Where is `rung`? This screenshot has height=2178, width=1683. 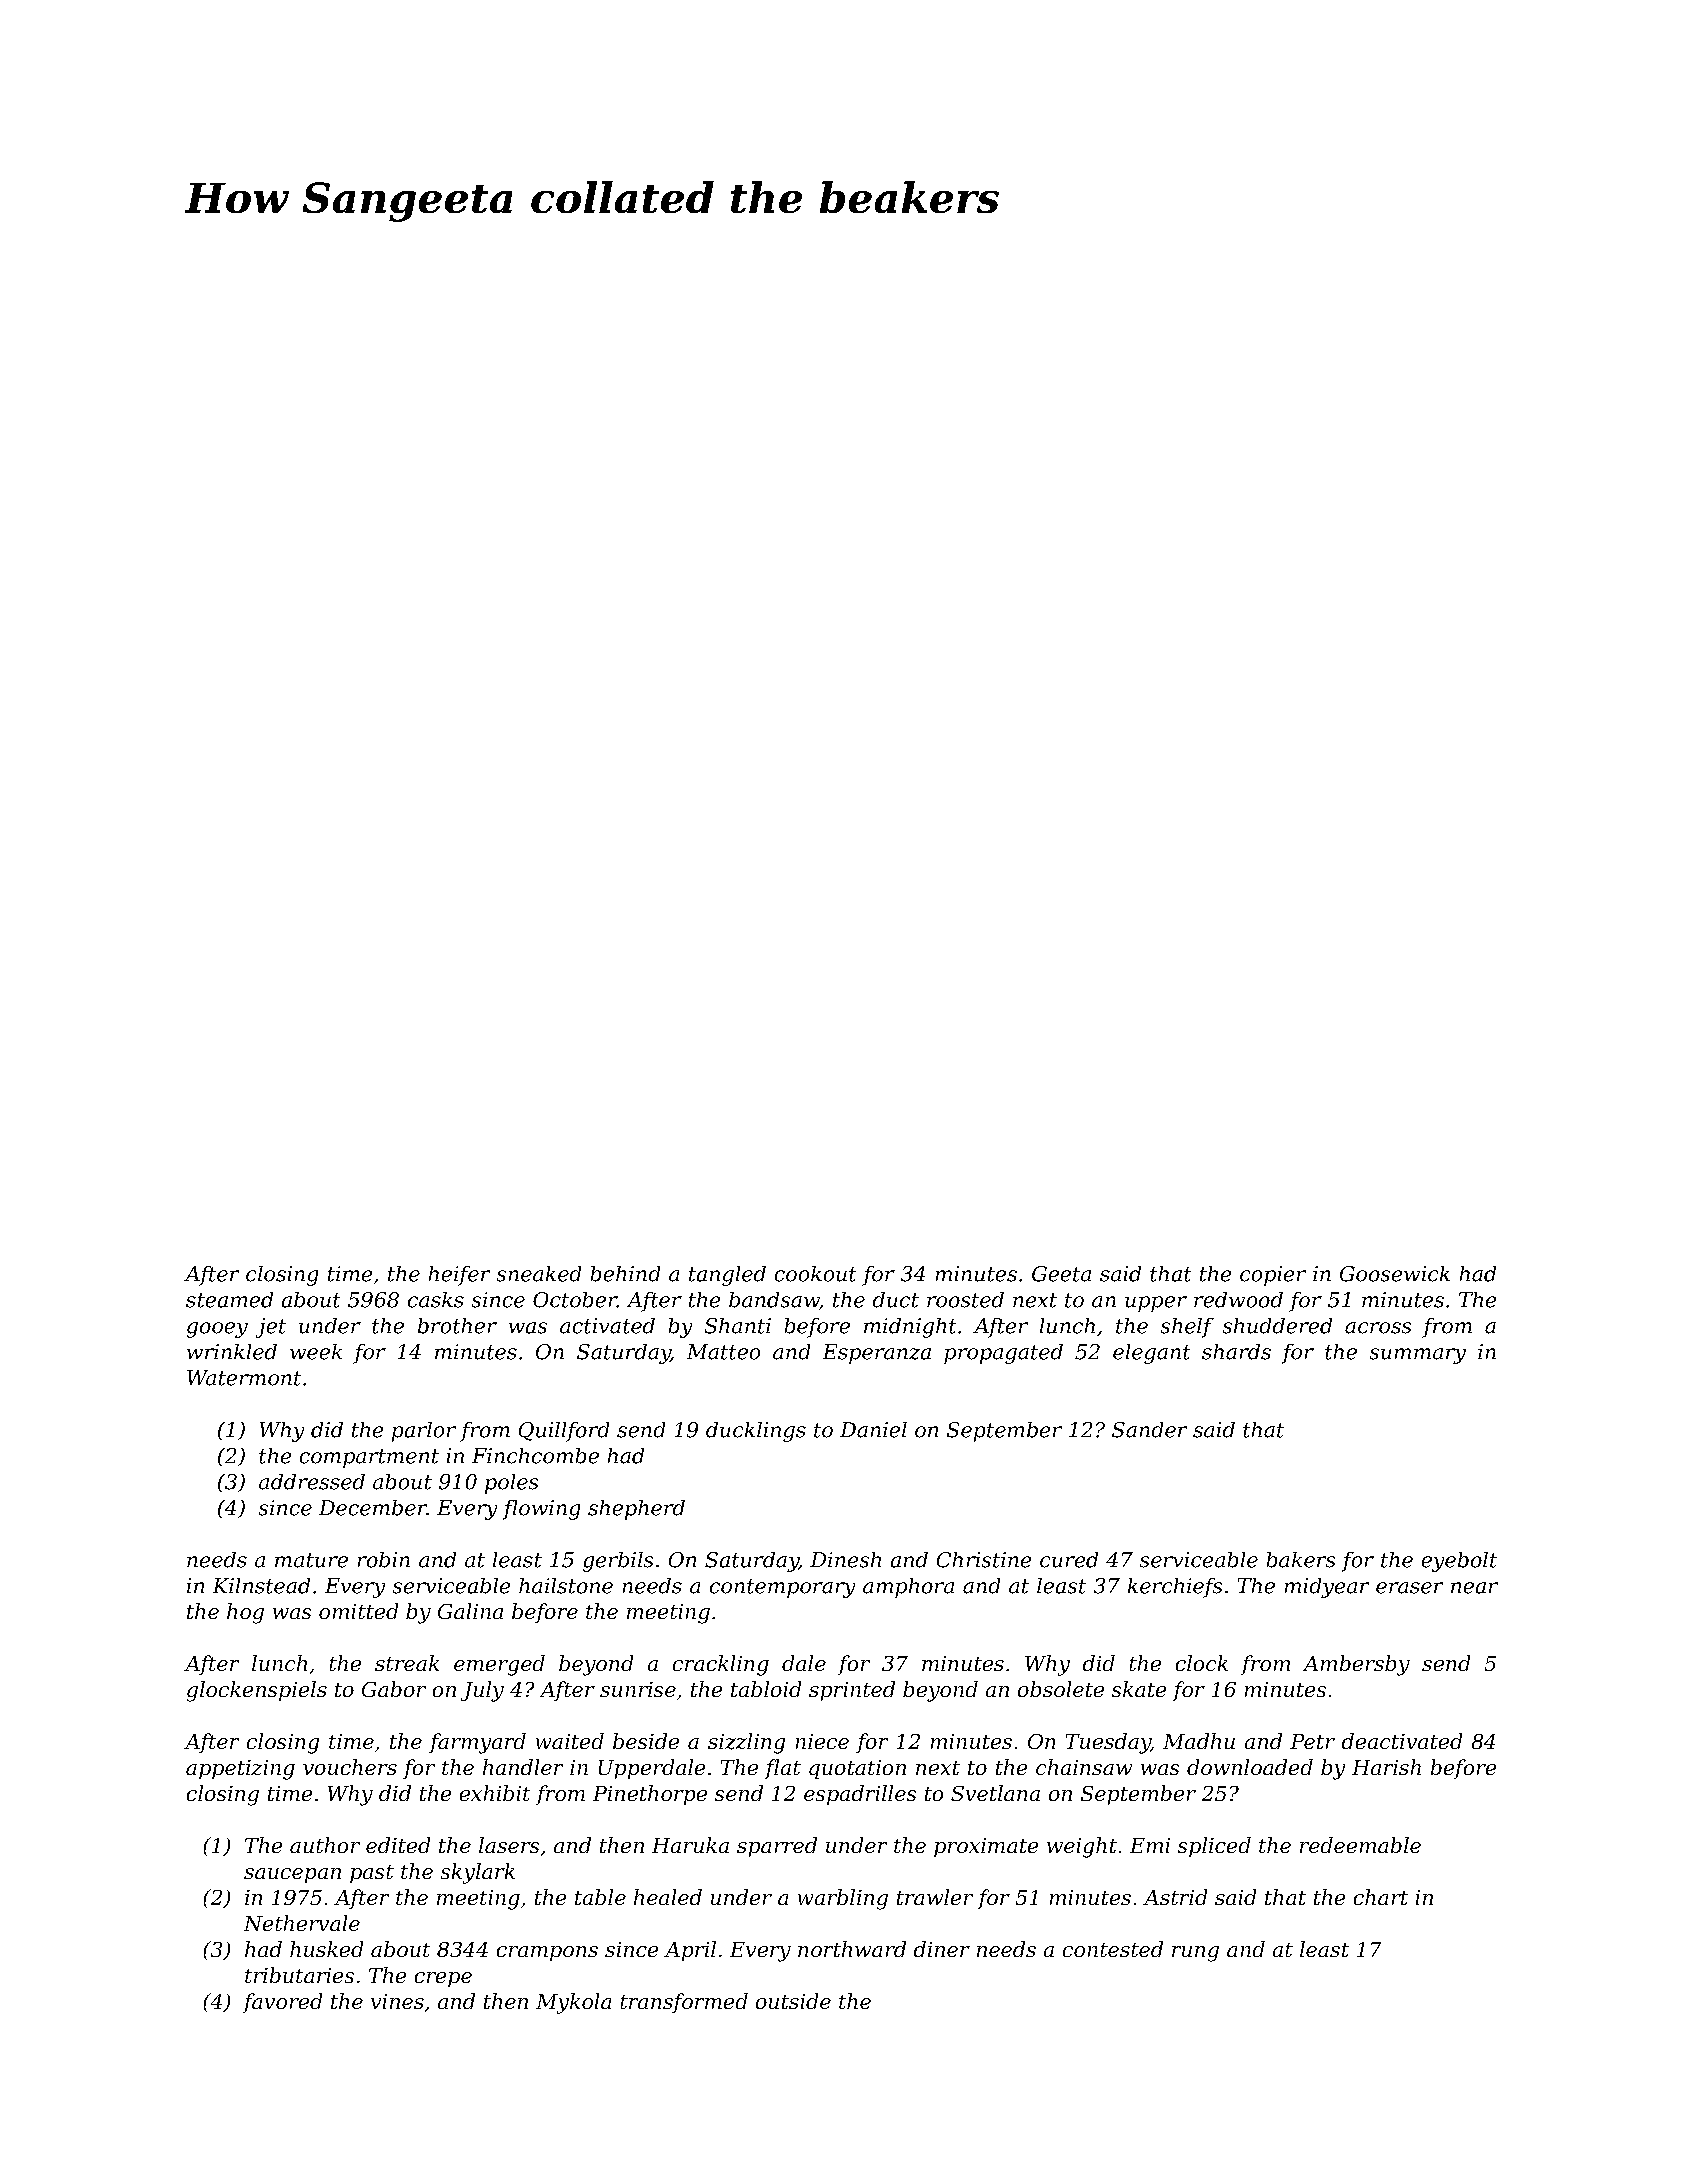 rung is located at coordinates (1195, 1954).
